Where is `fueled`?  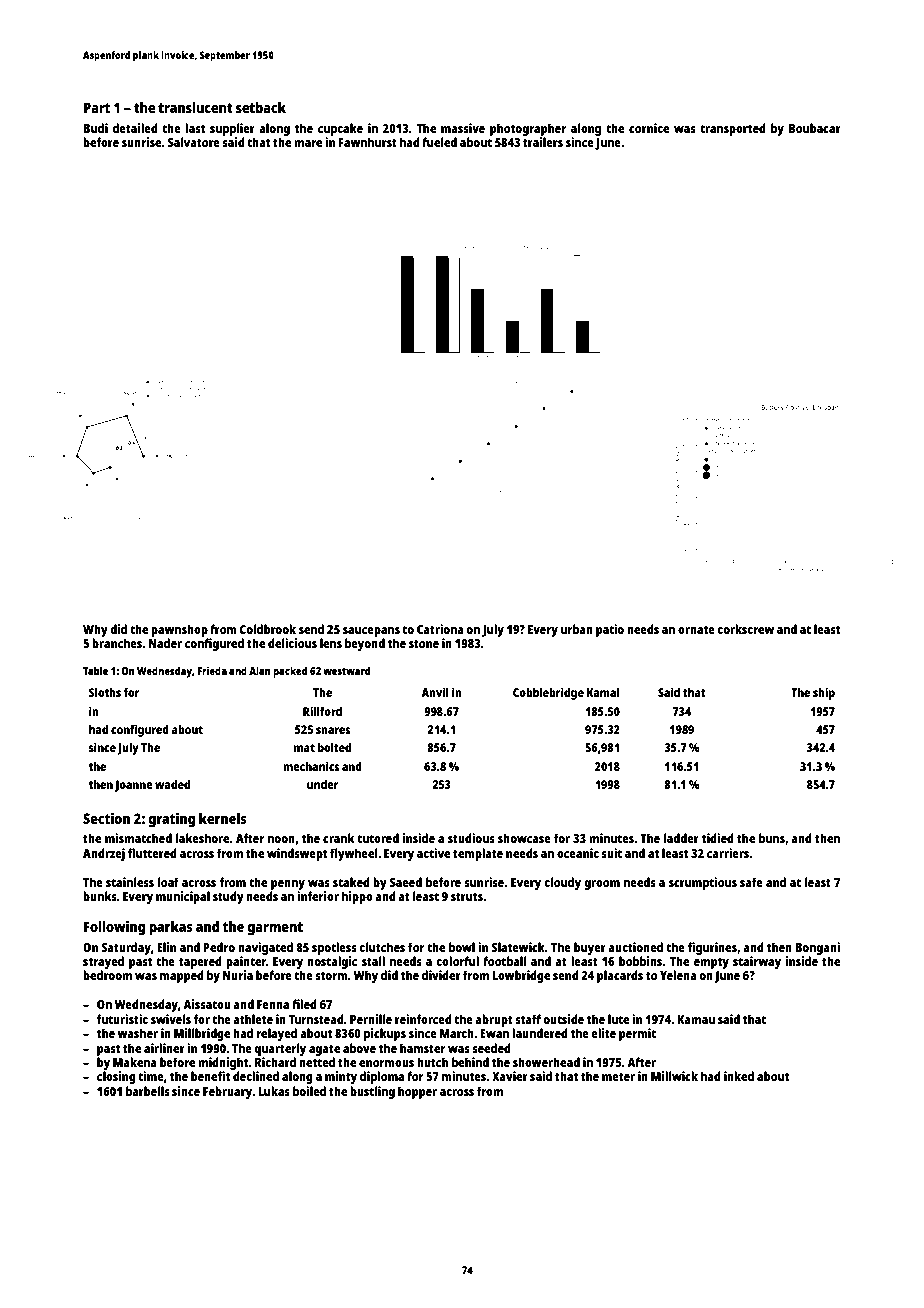
fueled is located at coordinates (439, 142).
